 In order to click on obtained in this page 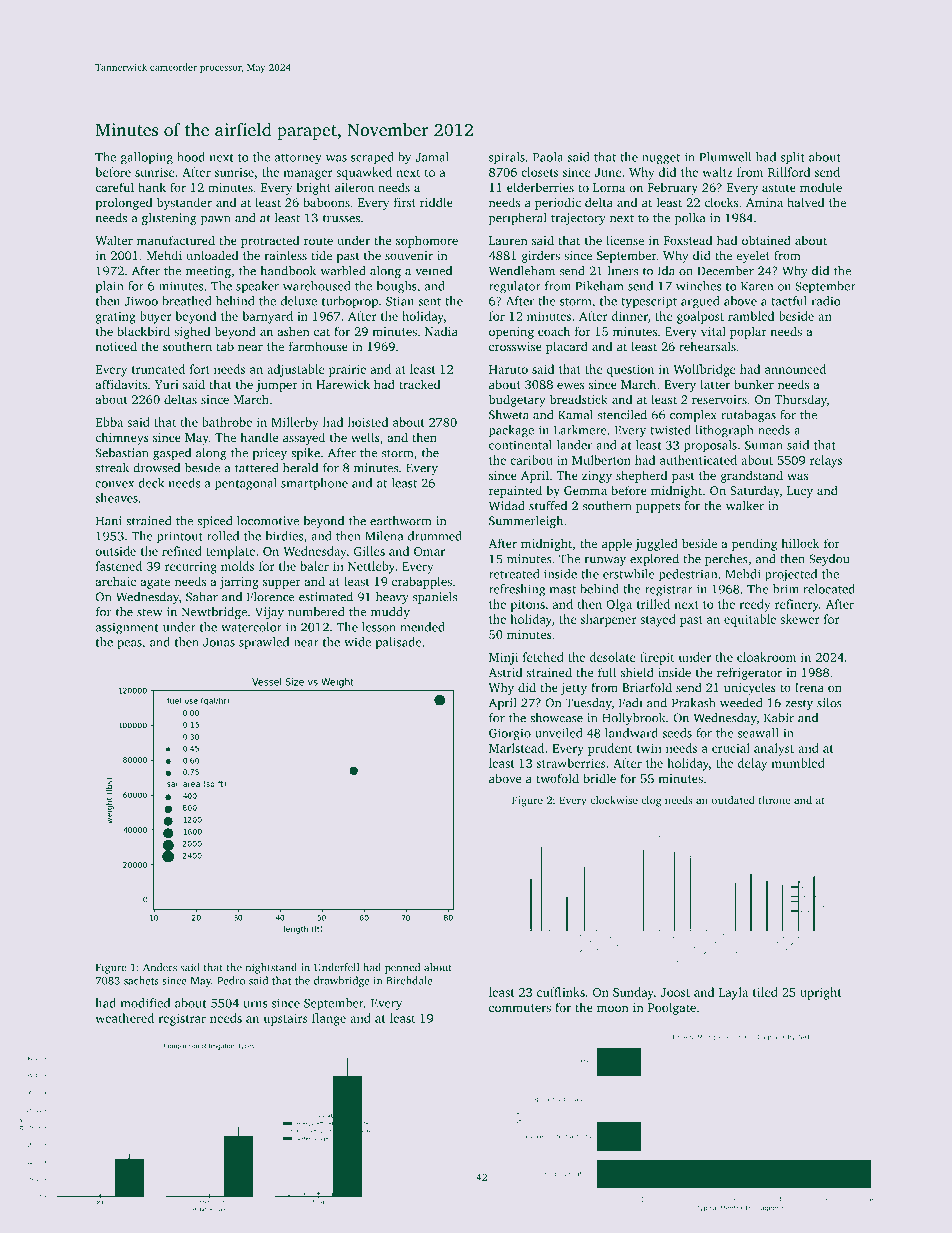, I will do `click(766, 240)`.
